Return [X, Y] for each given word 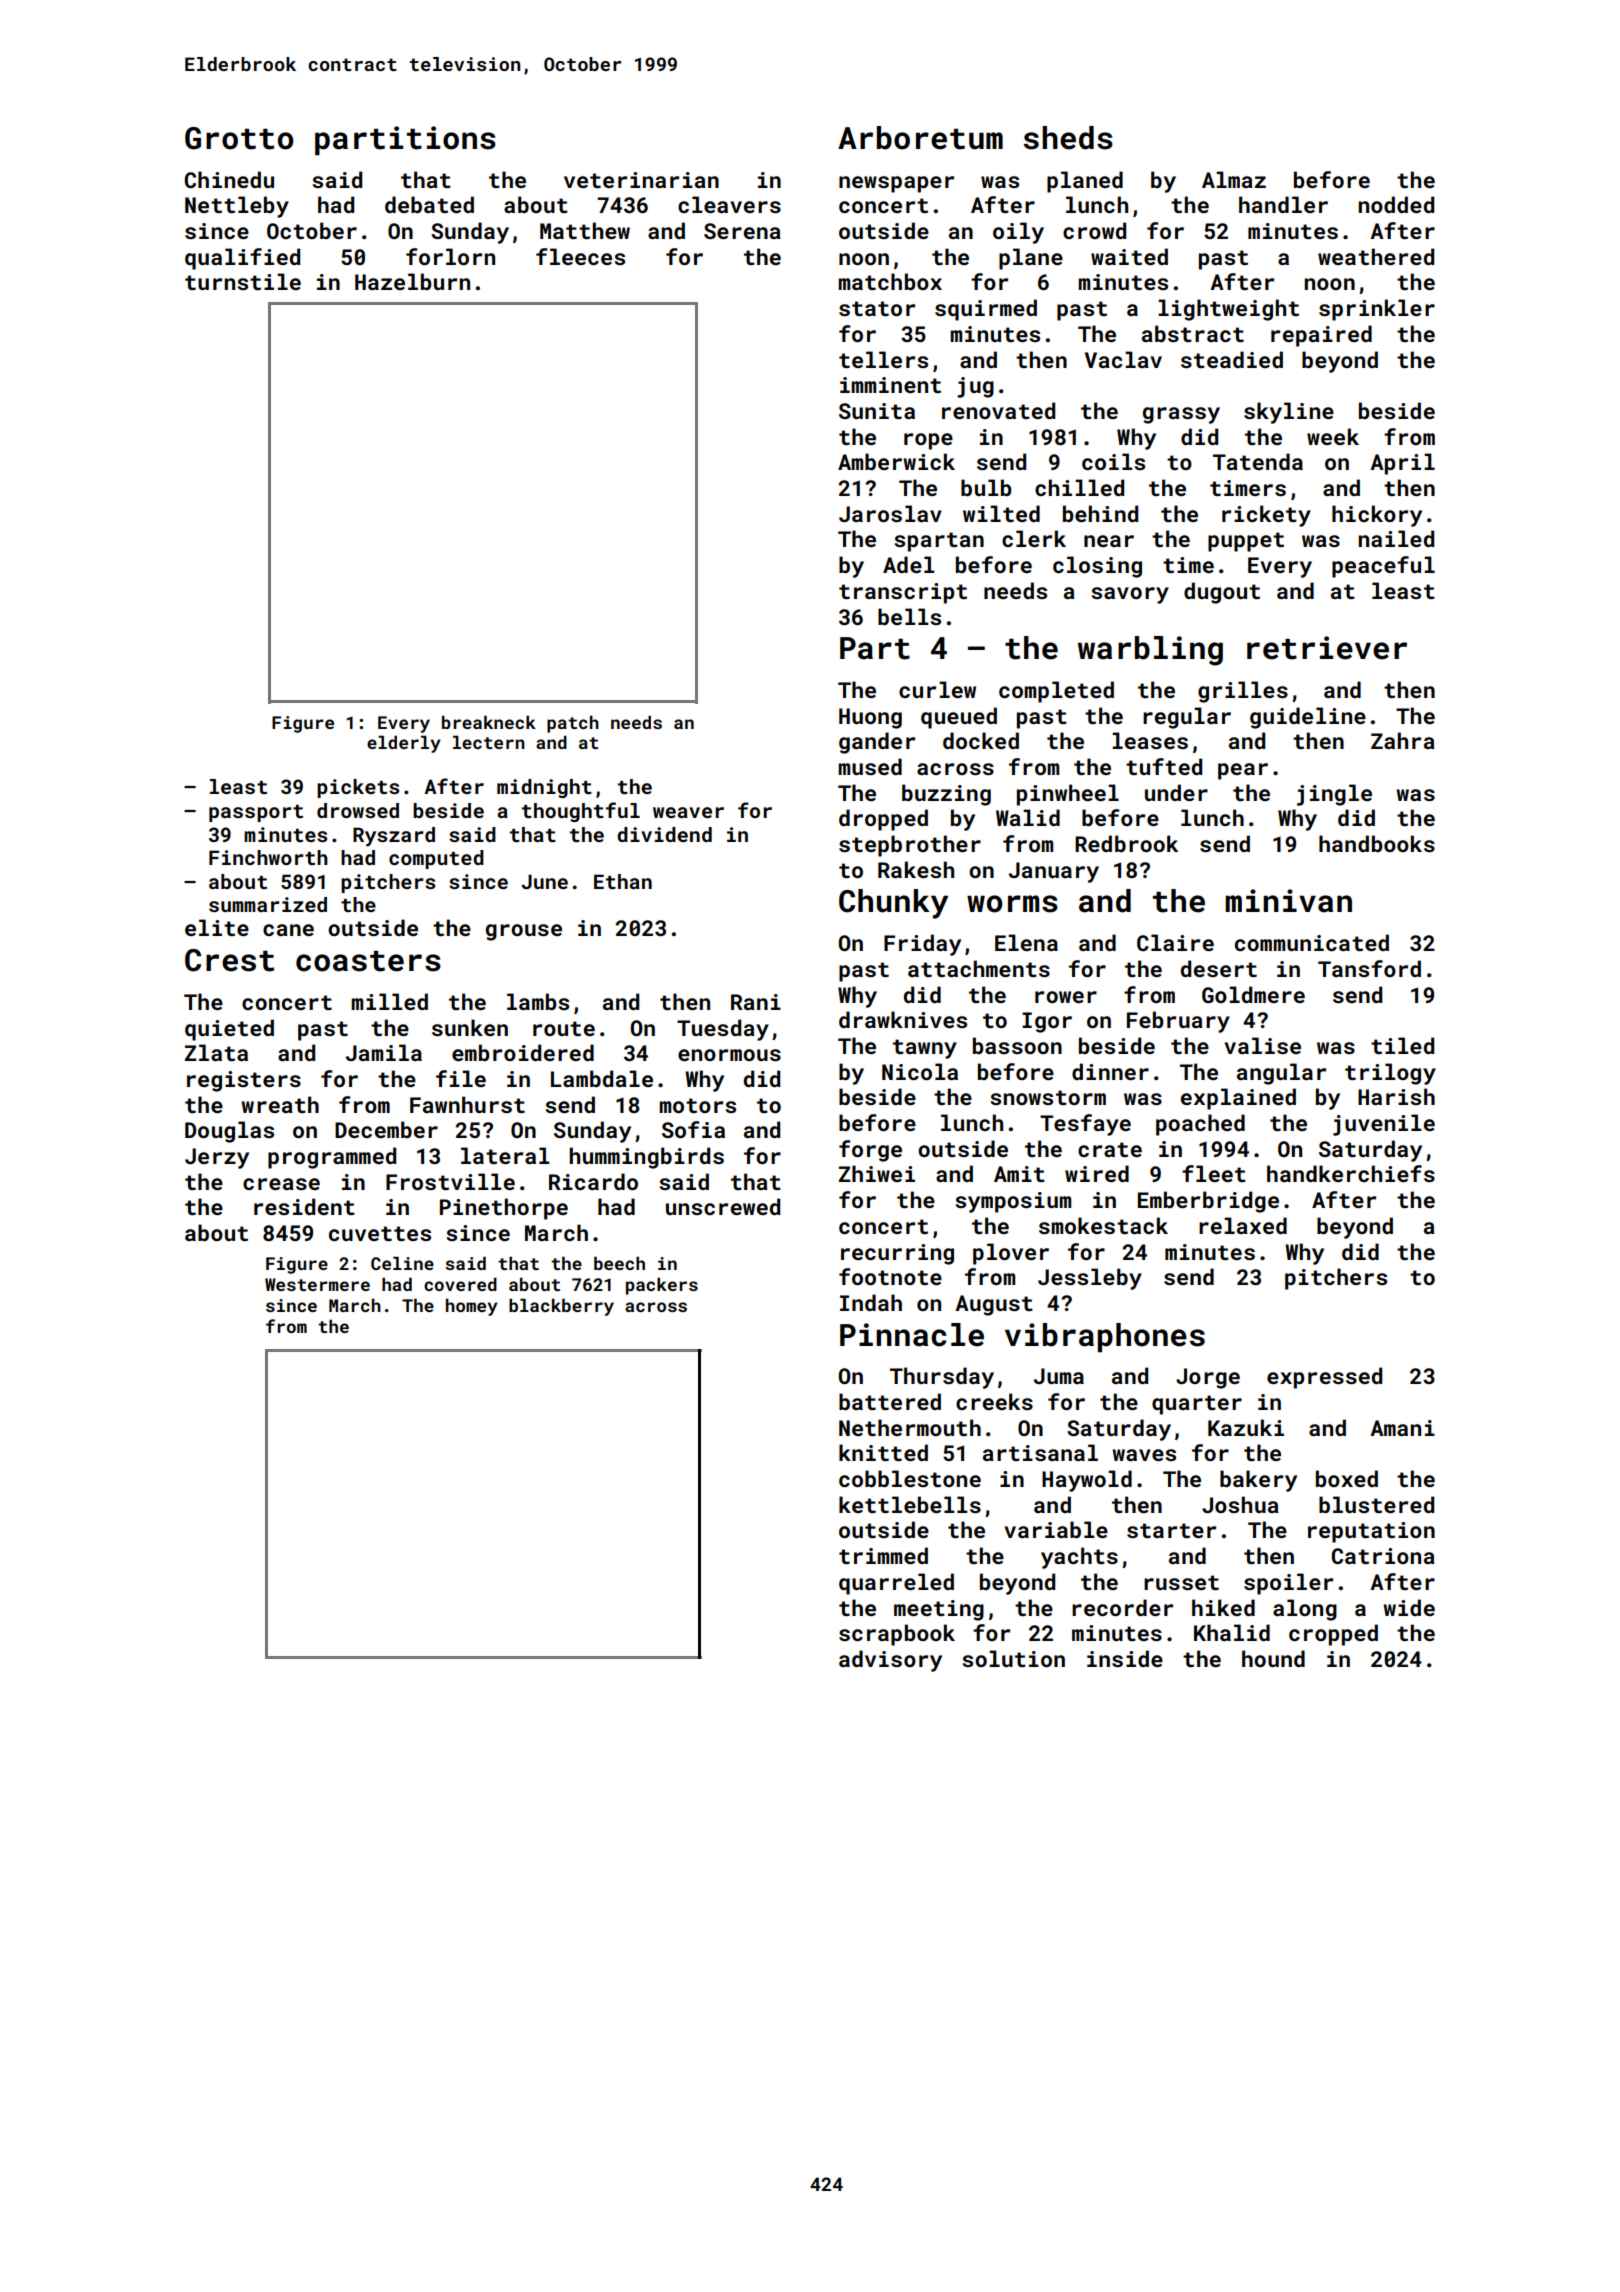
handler [1283, 204]
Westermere [317, 1284]
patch [573, 724]
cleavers [729, 204]
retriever [1327, 648]
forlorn [450, 256]
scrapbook [897, 1635]
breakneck [489, 722]
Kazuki [1246, 1427]
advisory [890, 1661]
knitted [883, 1452]
